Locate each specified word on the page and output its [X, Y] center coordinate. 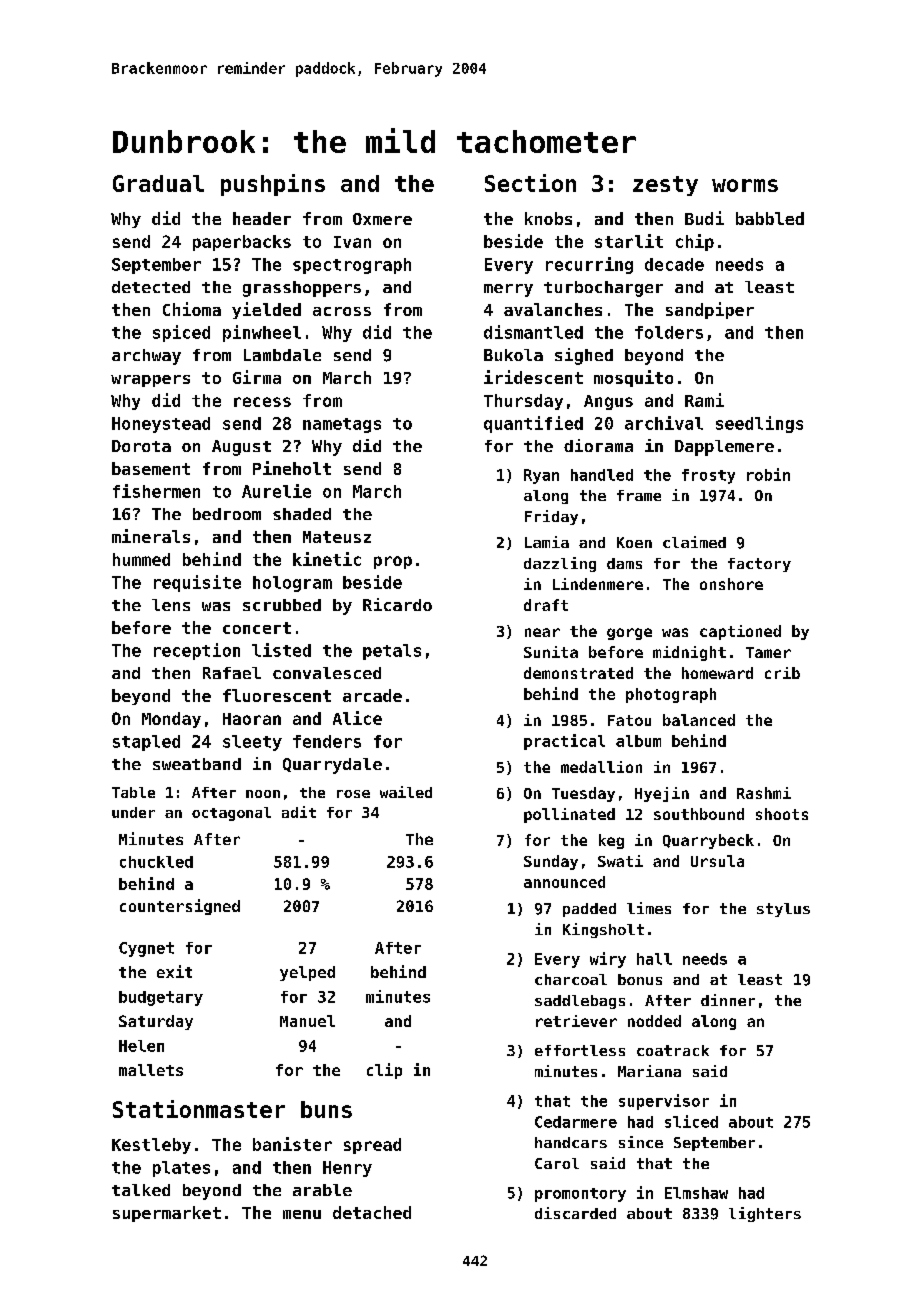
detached [372, 1212]
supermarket [167, 1214]
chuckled [156, 862]
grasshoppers [302, 289]
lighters [765, 1214]
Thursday [523, 402]
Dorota [141, 446]
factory [759, 565]
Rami [704, 400]
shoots [782, 814]
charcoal [571, 979]
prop [393, 562]
